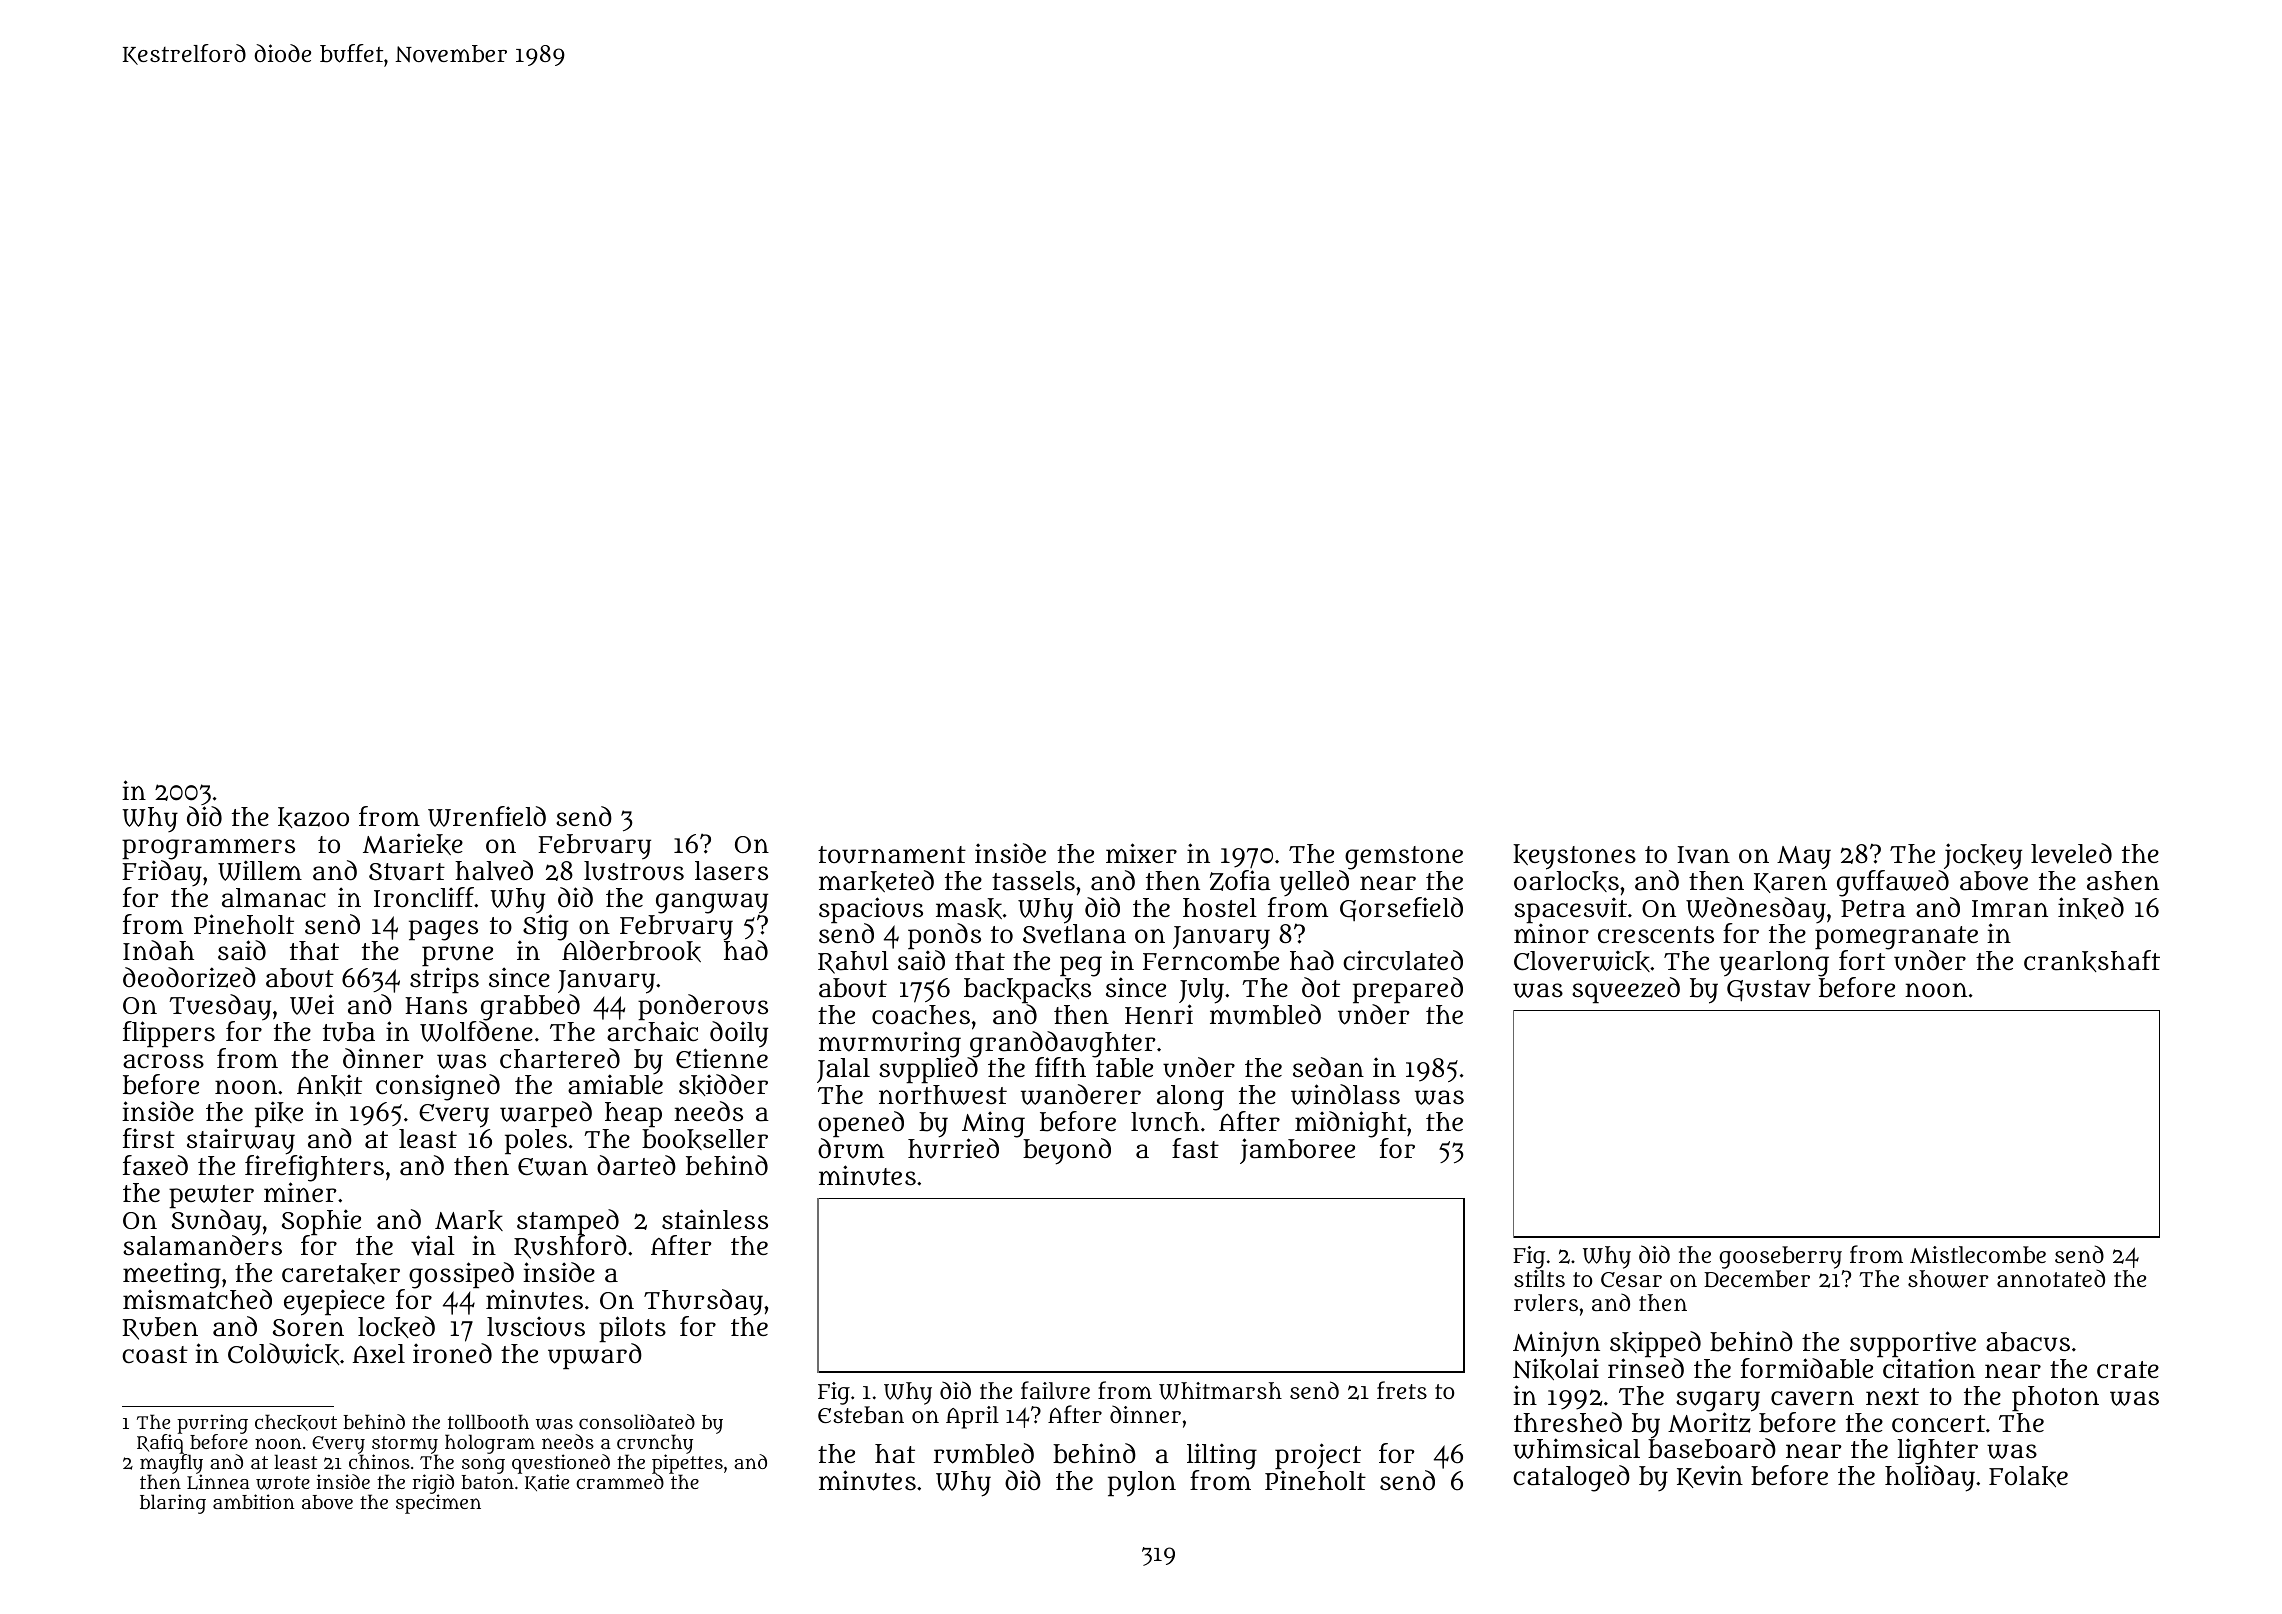 This document has height=1614, width=2282. Describe the element at coordinates (1055, 1390) in the document. I see `failure` at that location.
